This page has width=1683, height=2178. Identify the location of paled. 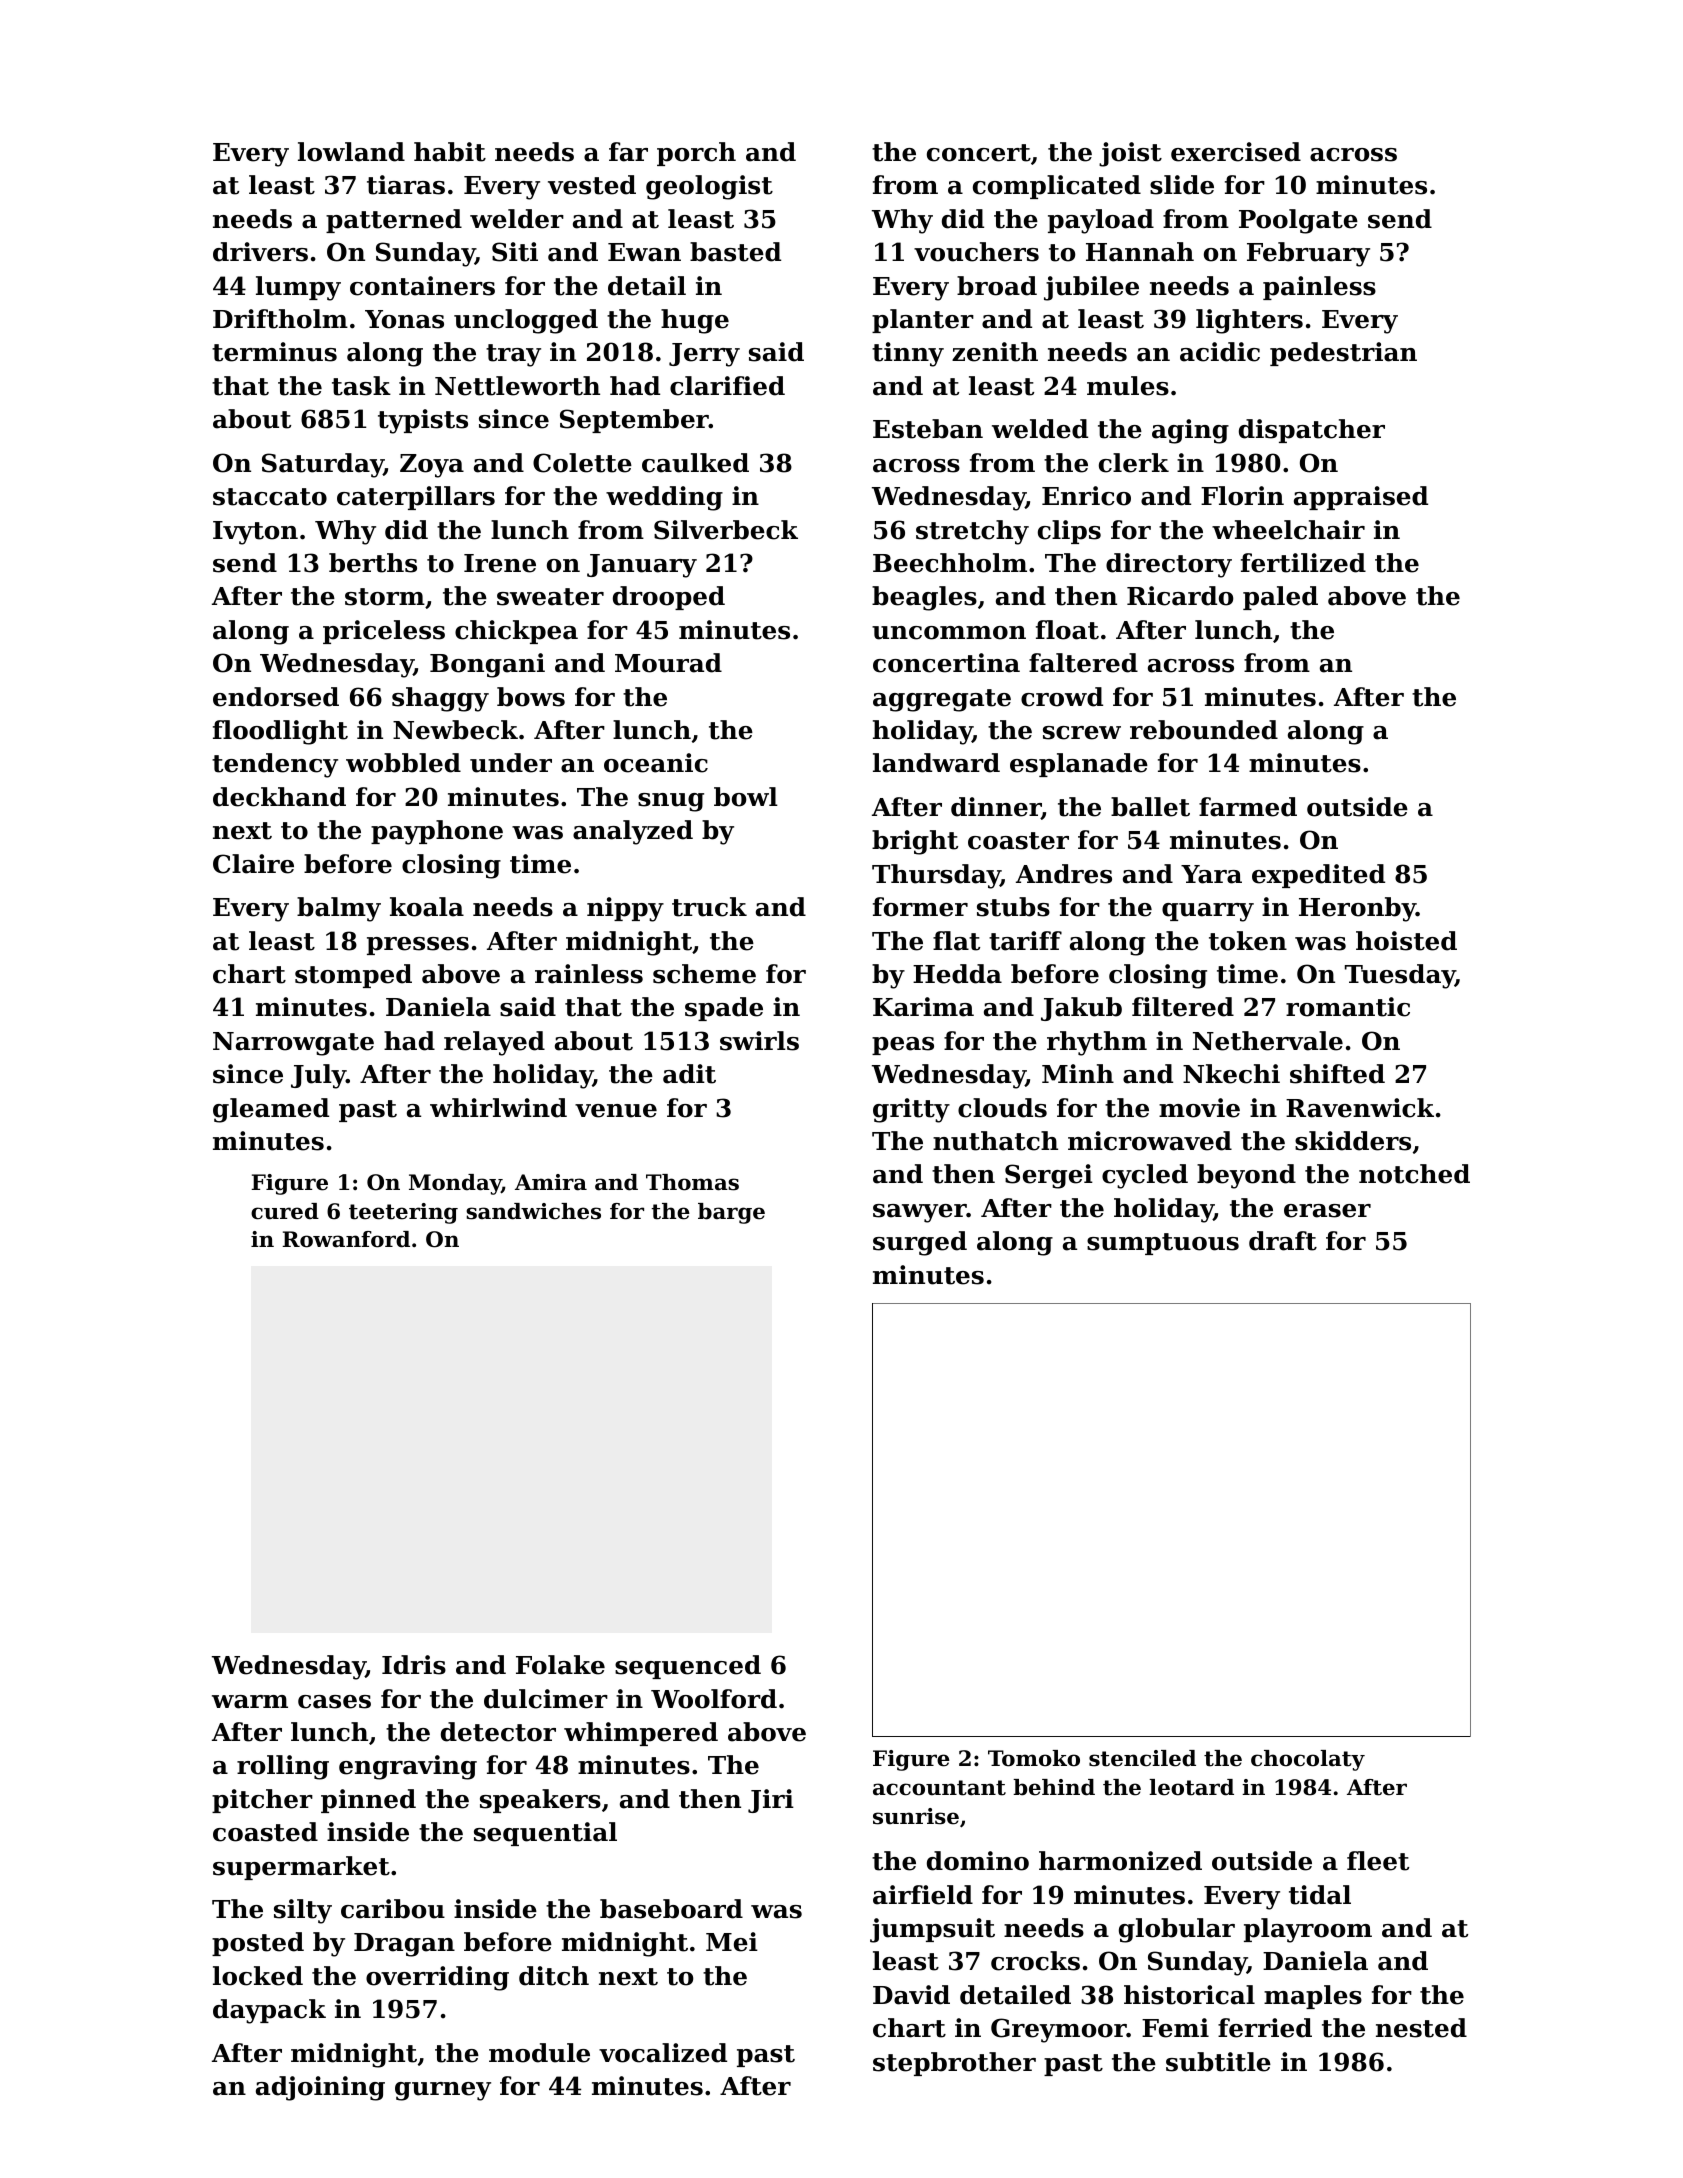
(1280, 598).
